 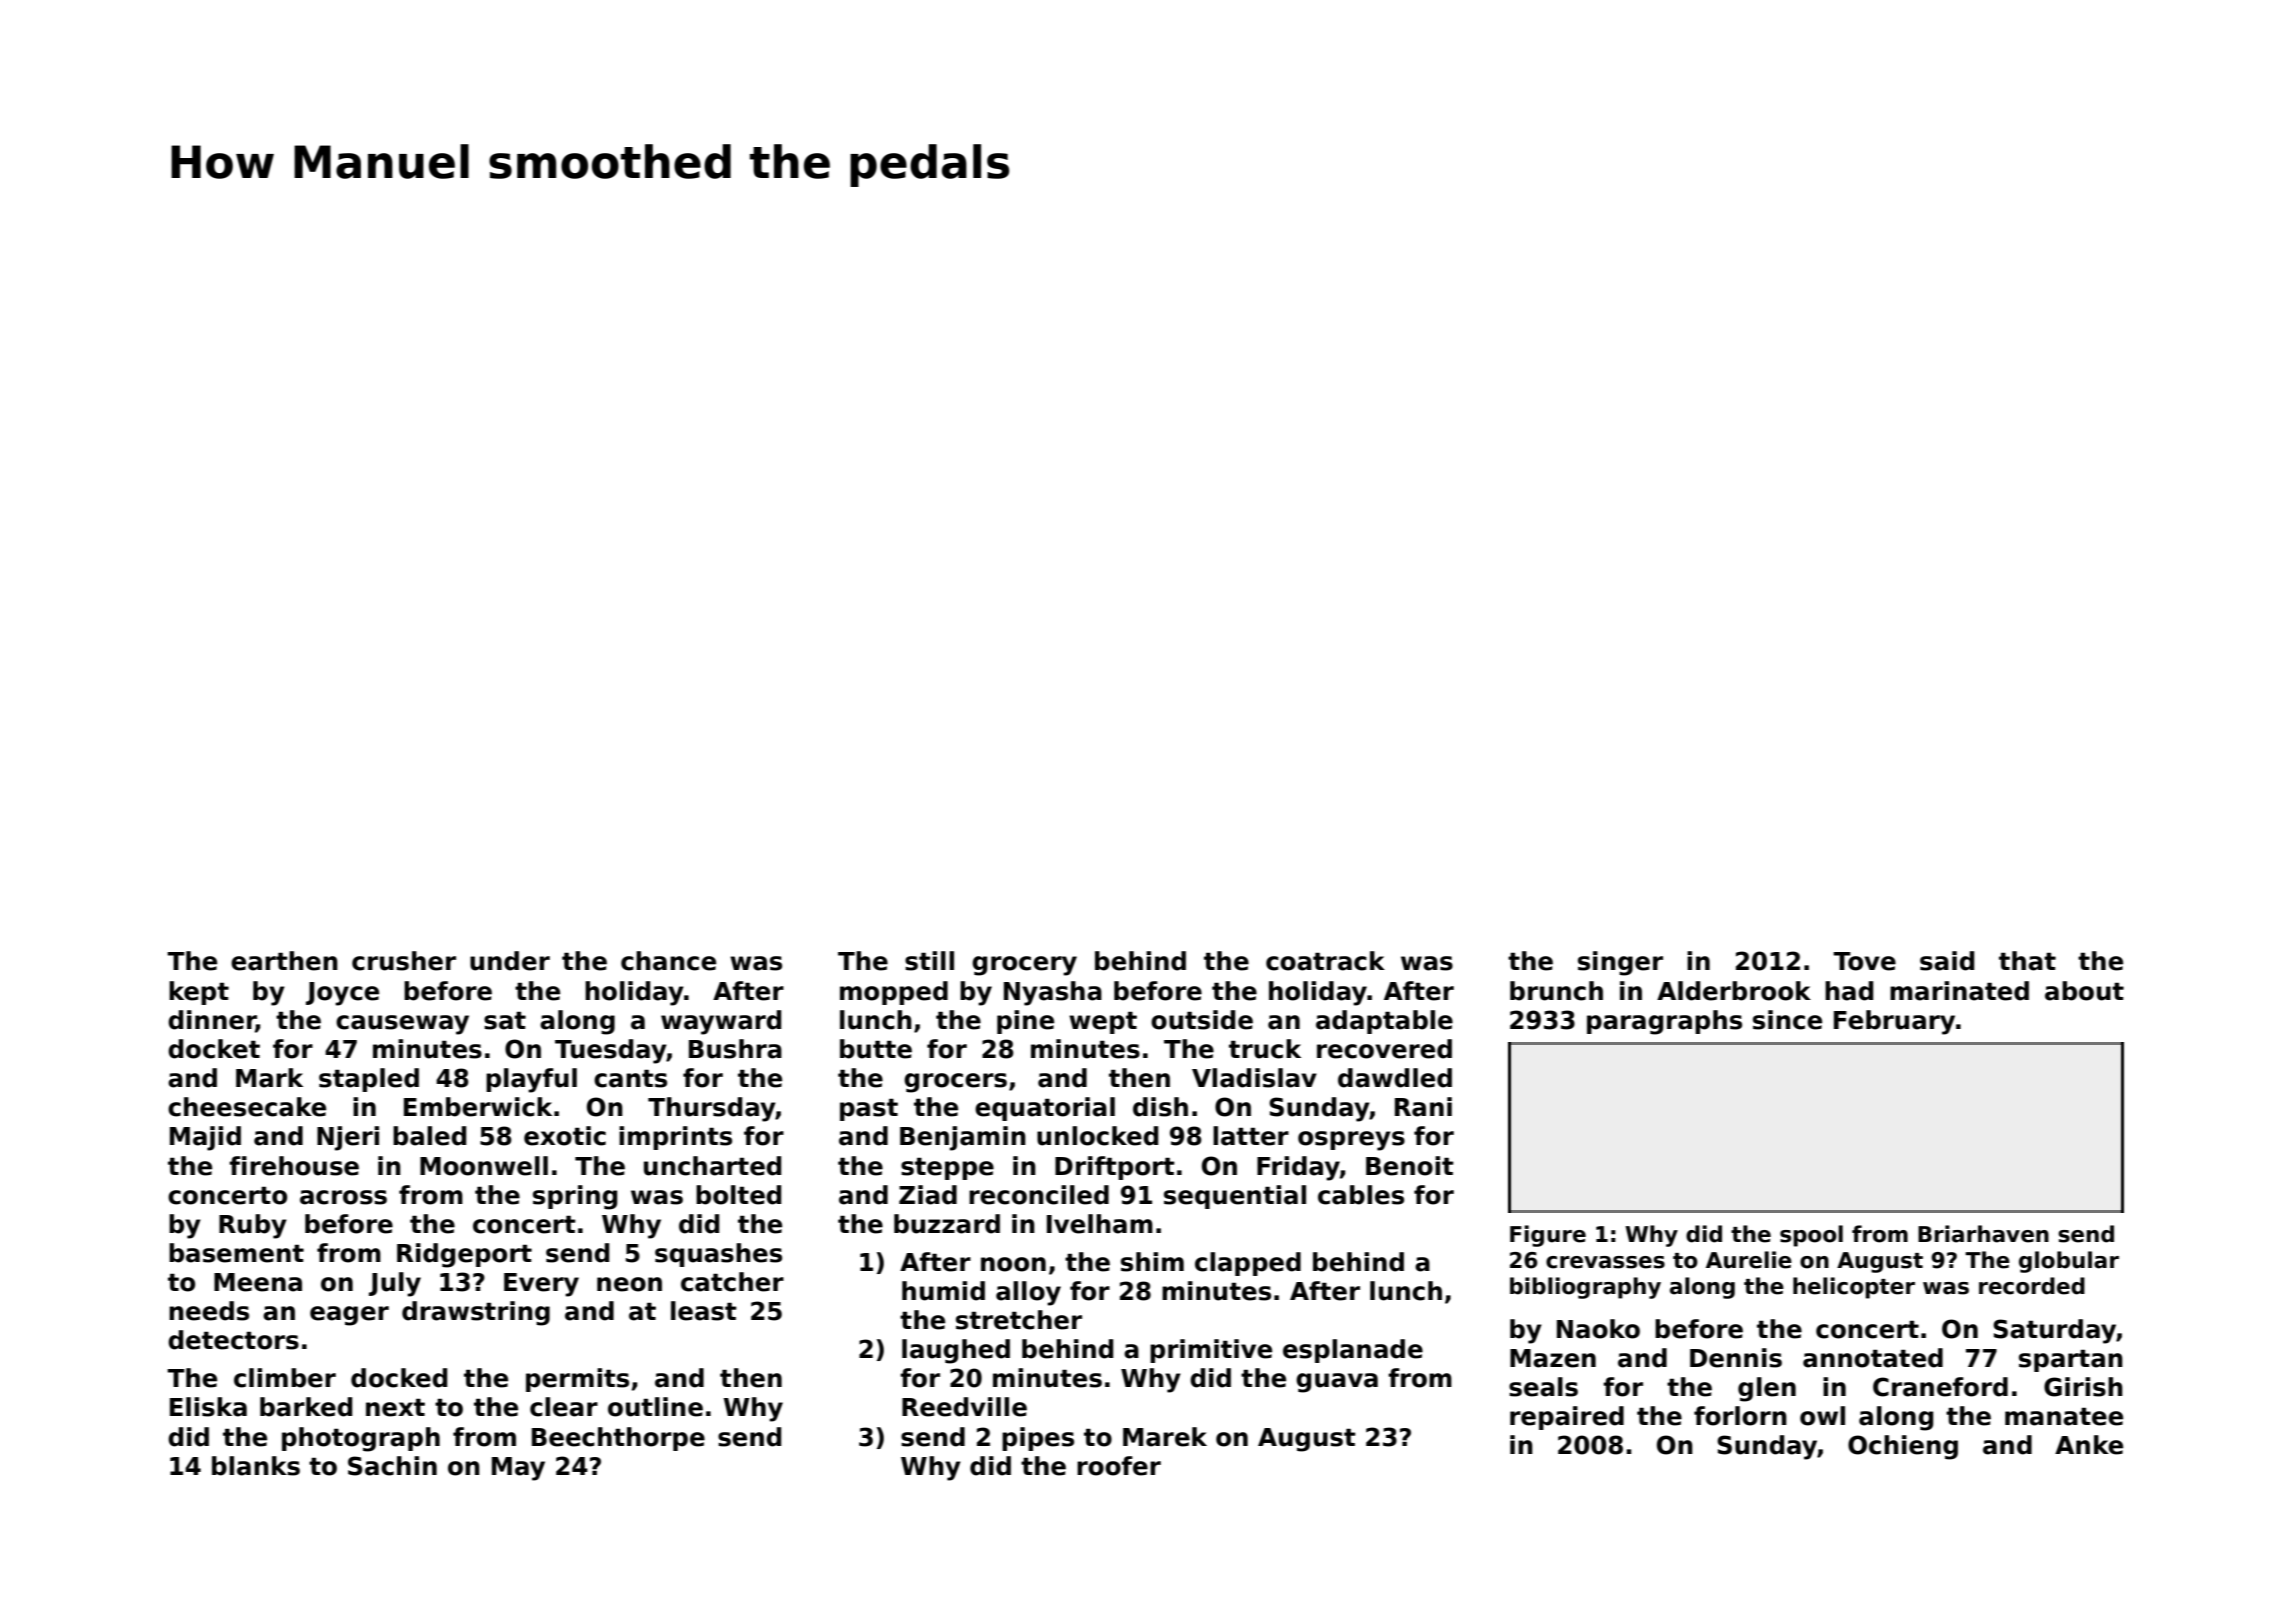 What do you see at coordinates (1409, 1166) in the image?
I see `Benoit` at bounding box center [1409, 1166].
